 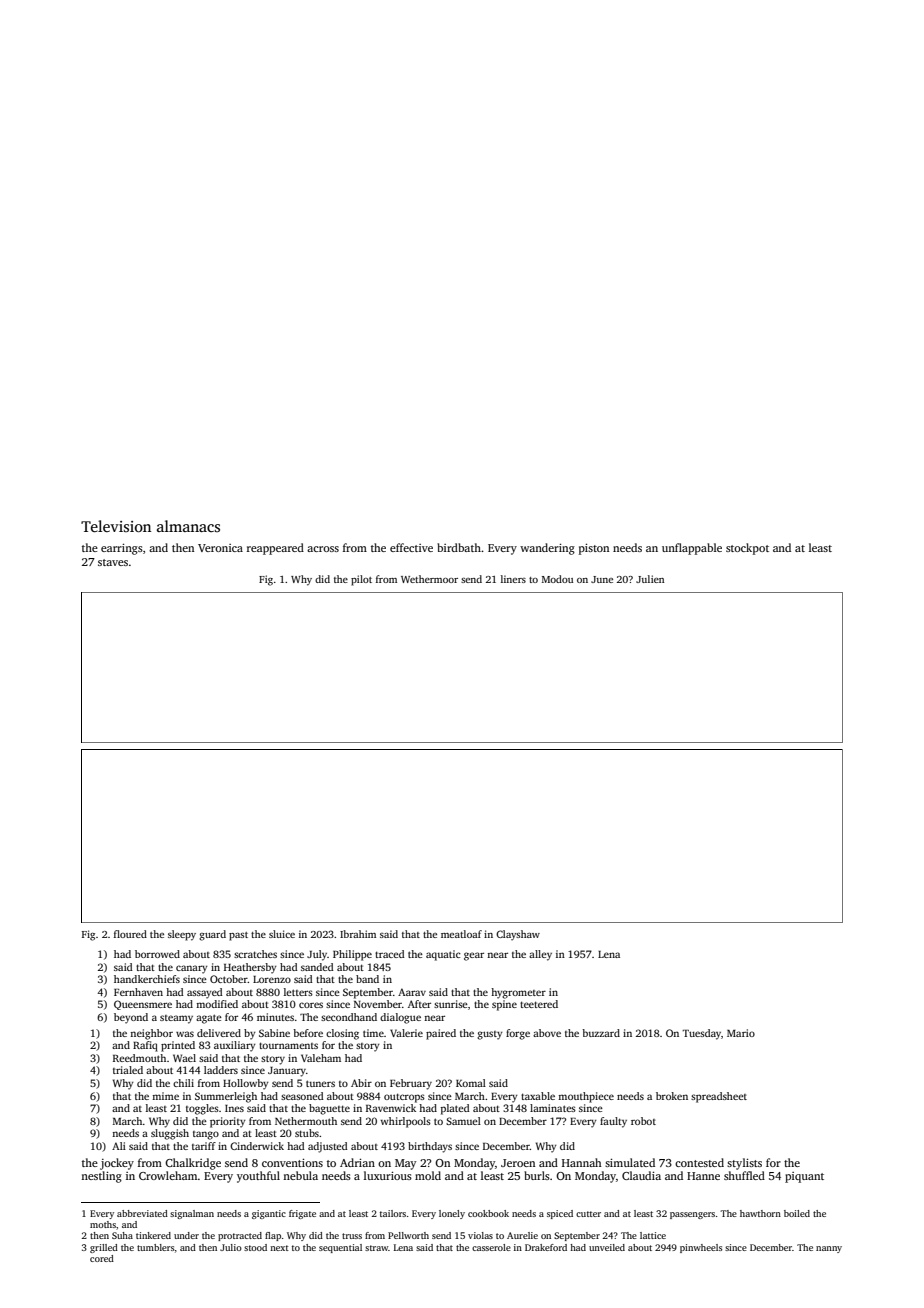 I want to click on stockpot, so click(x=747, y=549).
